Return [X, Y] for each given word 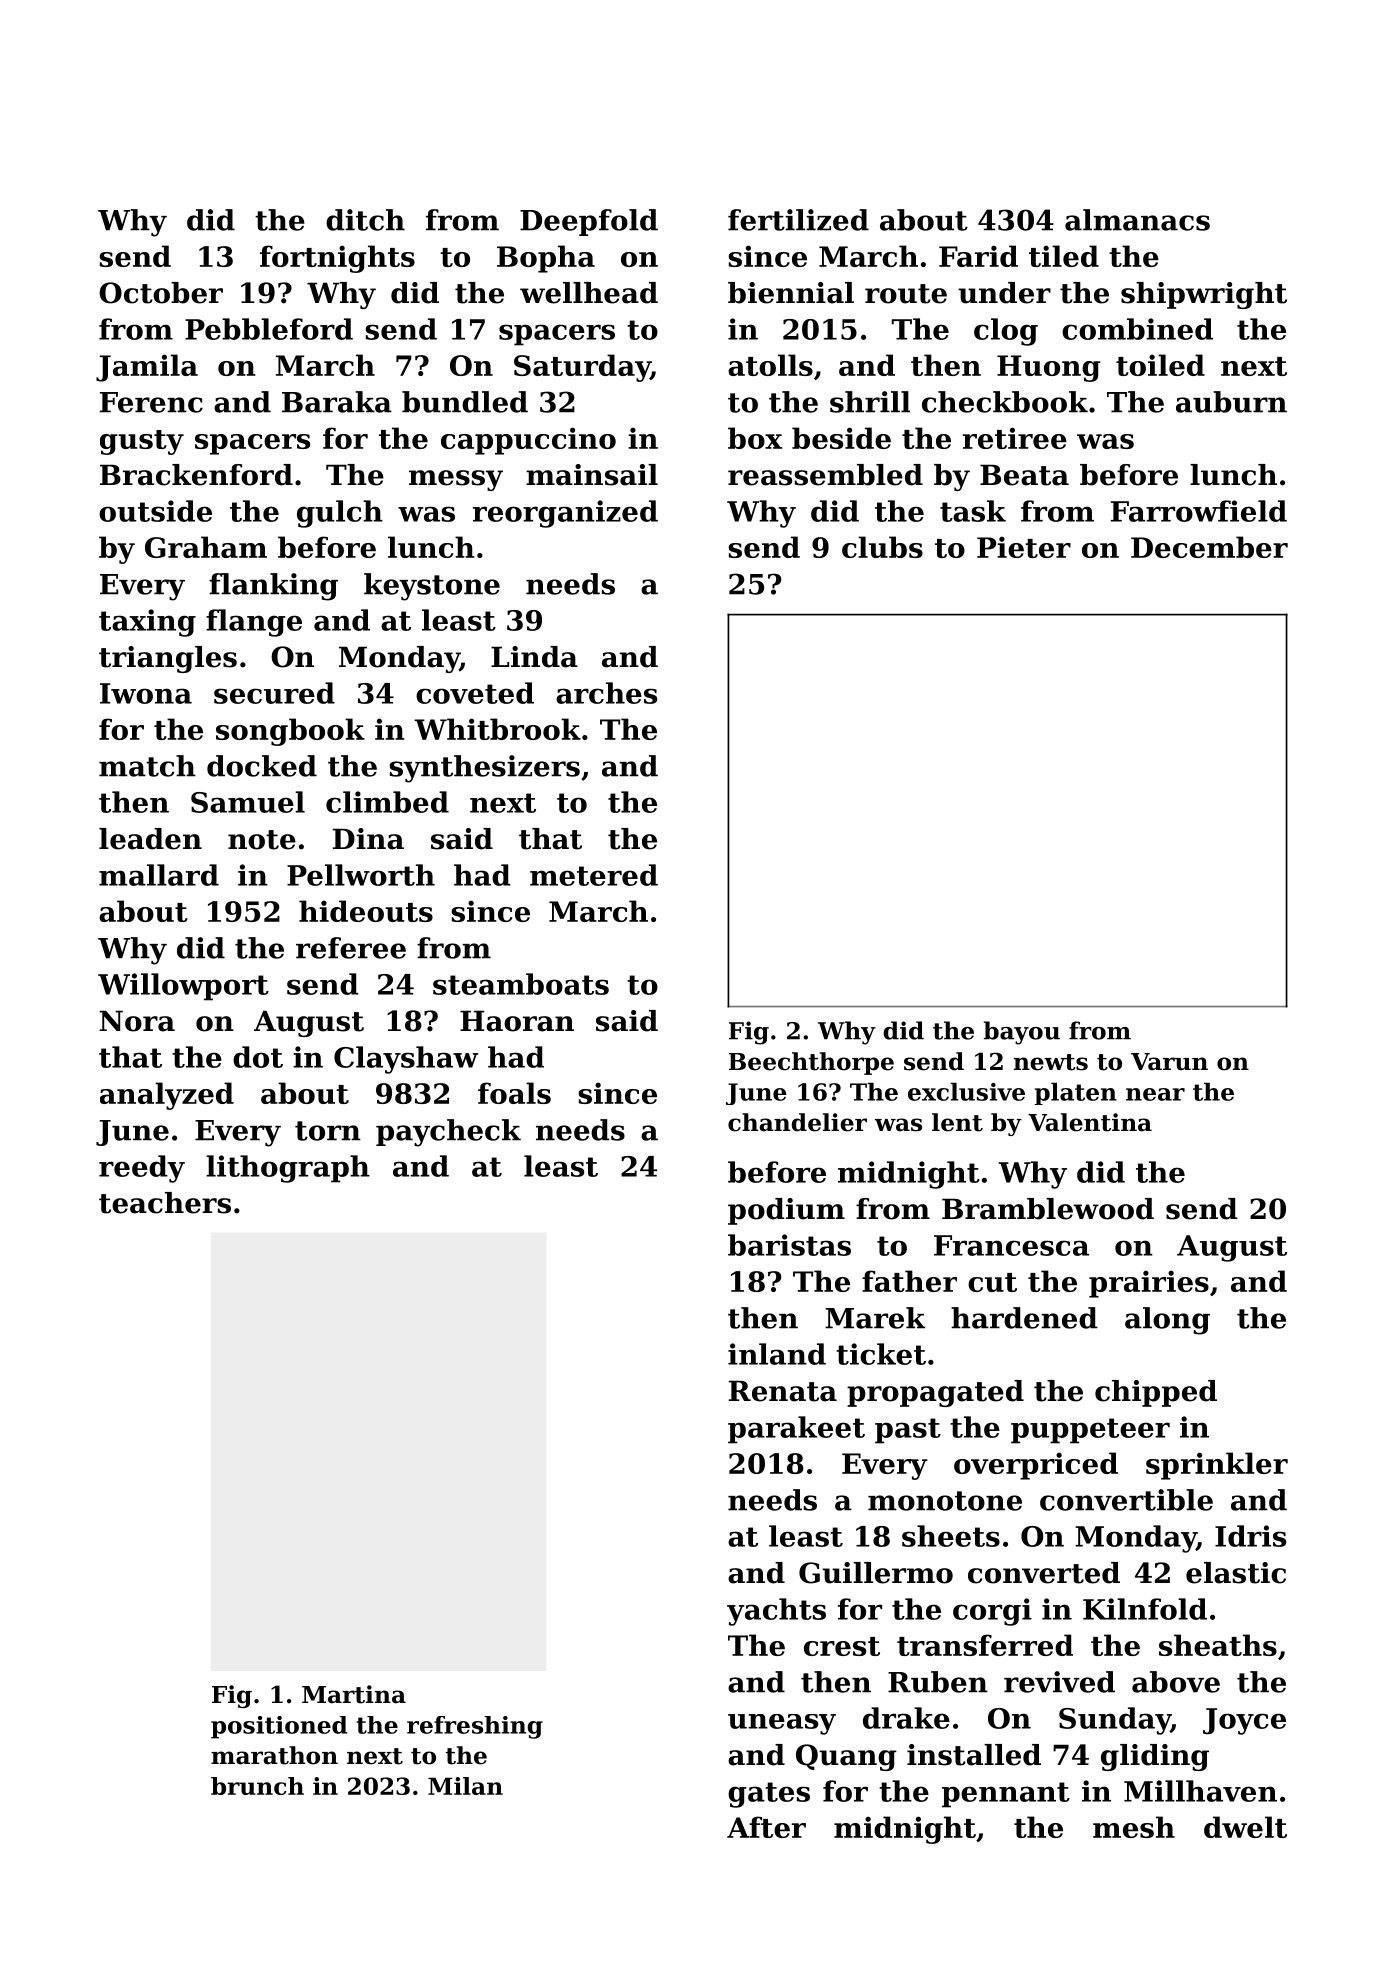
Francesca [1011, 1245]
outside [155, 511]
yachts [776, 1612]
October [161, 293]
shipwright [1204, 295]
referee [351, 948]
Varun [1169, 1062]
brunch [257, 1786]
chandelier [797, 1122]
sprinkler [1217, 1466]
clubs [882, 547]
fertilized [798, 220]
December [1209, 547]
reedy [142, 1169]
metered [594, 875]
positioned [279, 1727]
